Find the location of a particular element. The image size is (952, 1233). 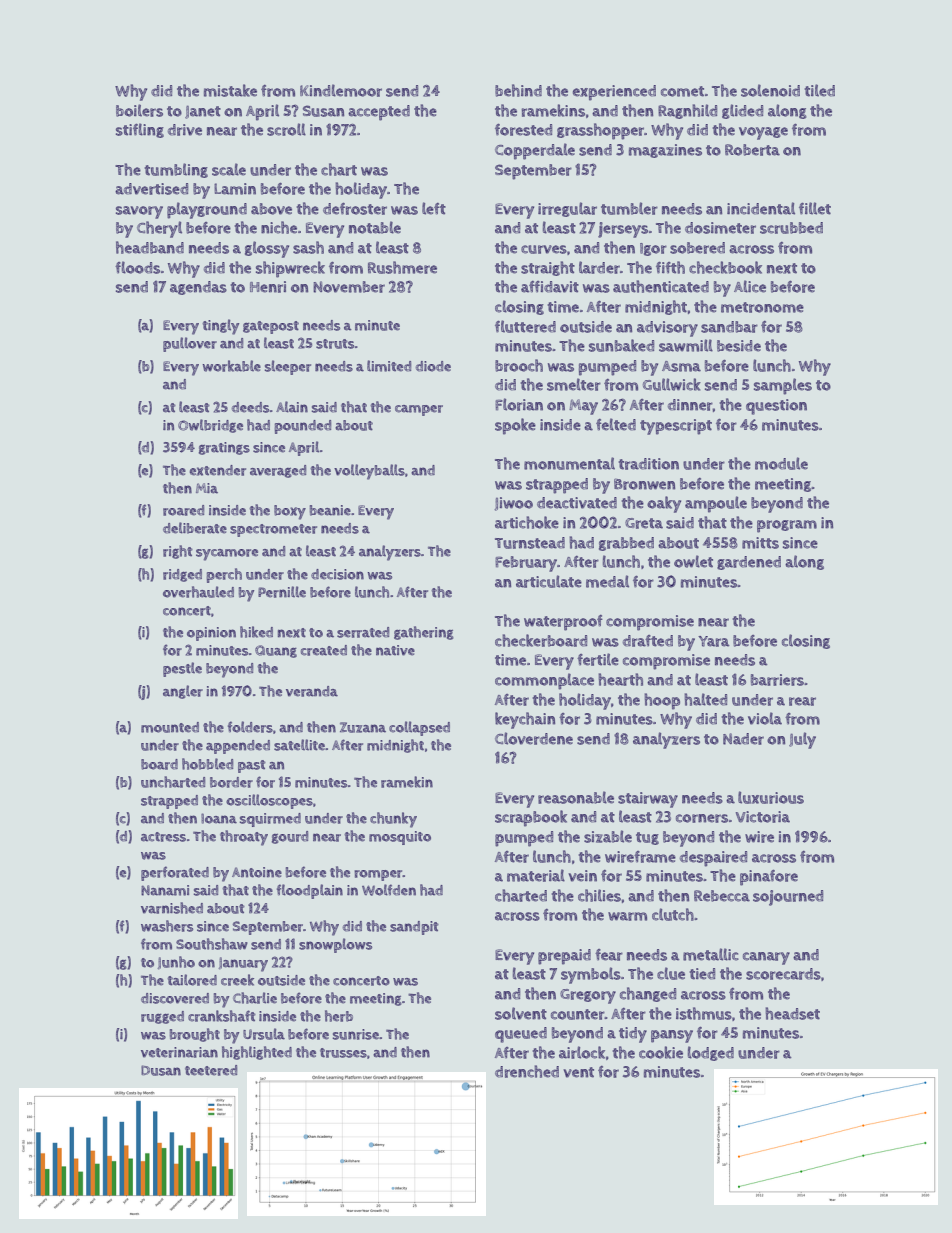

Kindlemoor is located at coordinates (341, 90).
